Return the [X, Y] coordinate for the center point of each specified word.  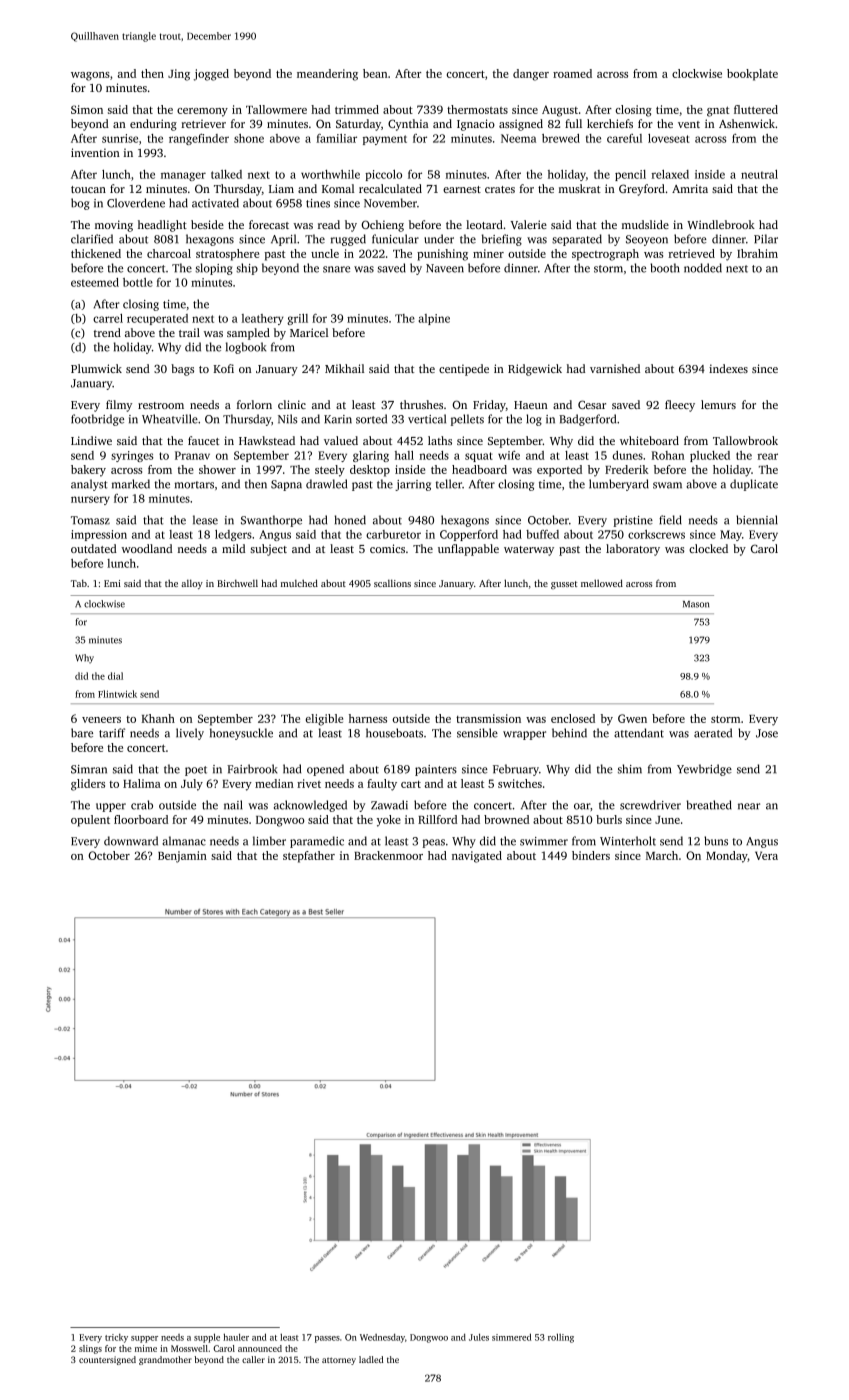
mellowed [602, 583]
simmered [511, 1337]
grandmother [165, 1360]
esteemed [95, 282]
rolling [561, 1338]
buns [716, 841]
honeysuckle [241, 734]
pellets [467, 420]
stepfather [309, 857]
